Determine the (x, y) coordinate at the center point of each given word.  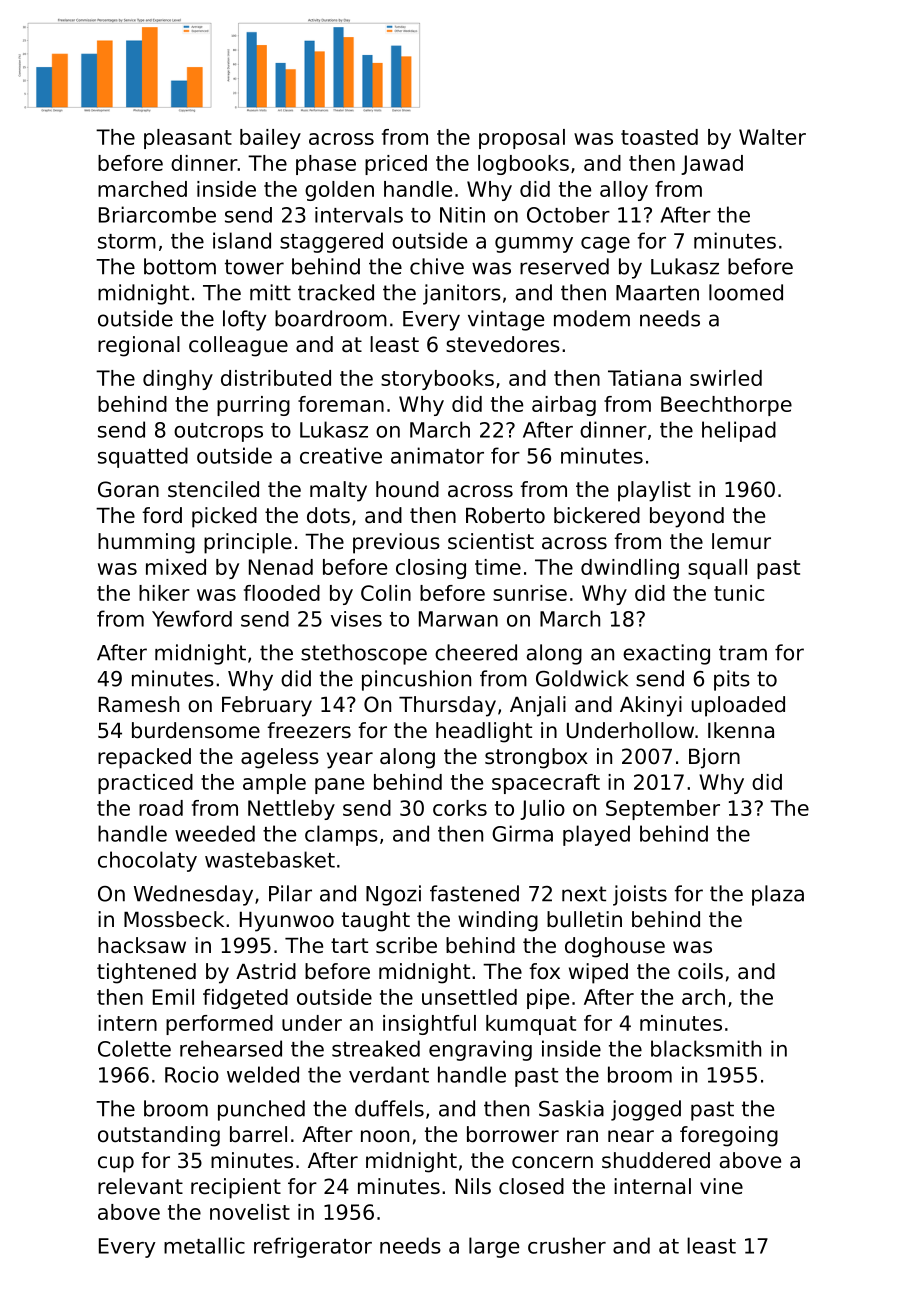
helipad (739, 431)
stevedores (503, 344)
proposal (522, 139)
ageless (280, 758)
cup (116, 1164)
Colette (134, 1048)
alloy (624, 191)
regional (139, 346)
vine (721, 1186)
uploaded (738, 706)
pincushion (416, 680)
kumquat (531, 1025)
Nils (473, 1186)
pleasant (188, 139)
